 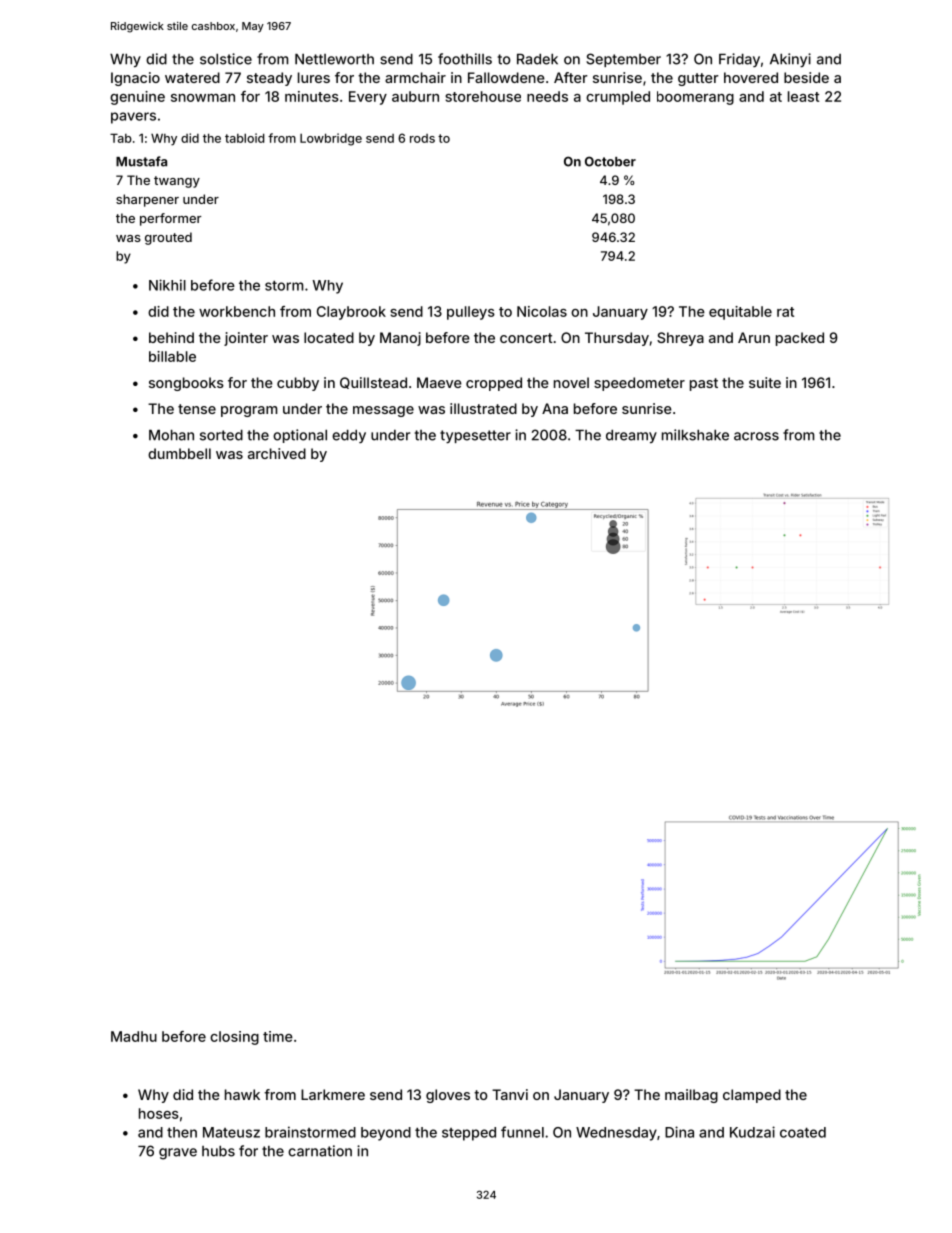 I want to click on dumbbell, so click(x=179, y=453).
